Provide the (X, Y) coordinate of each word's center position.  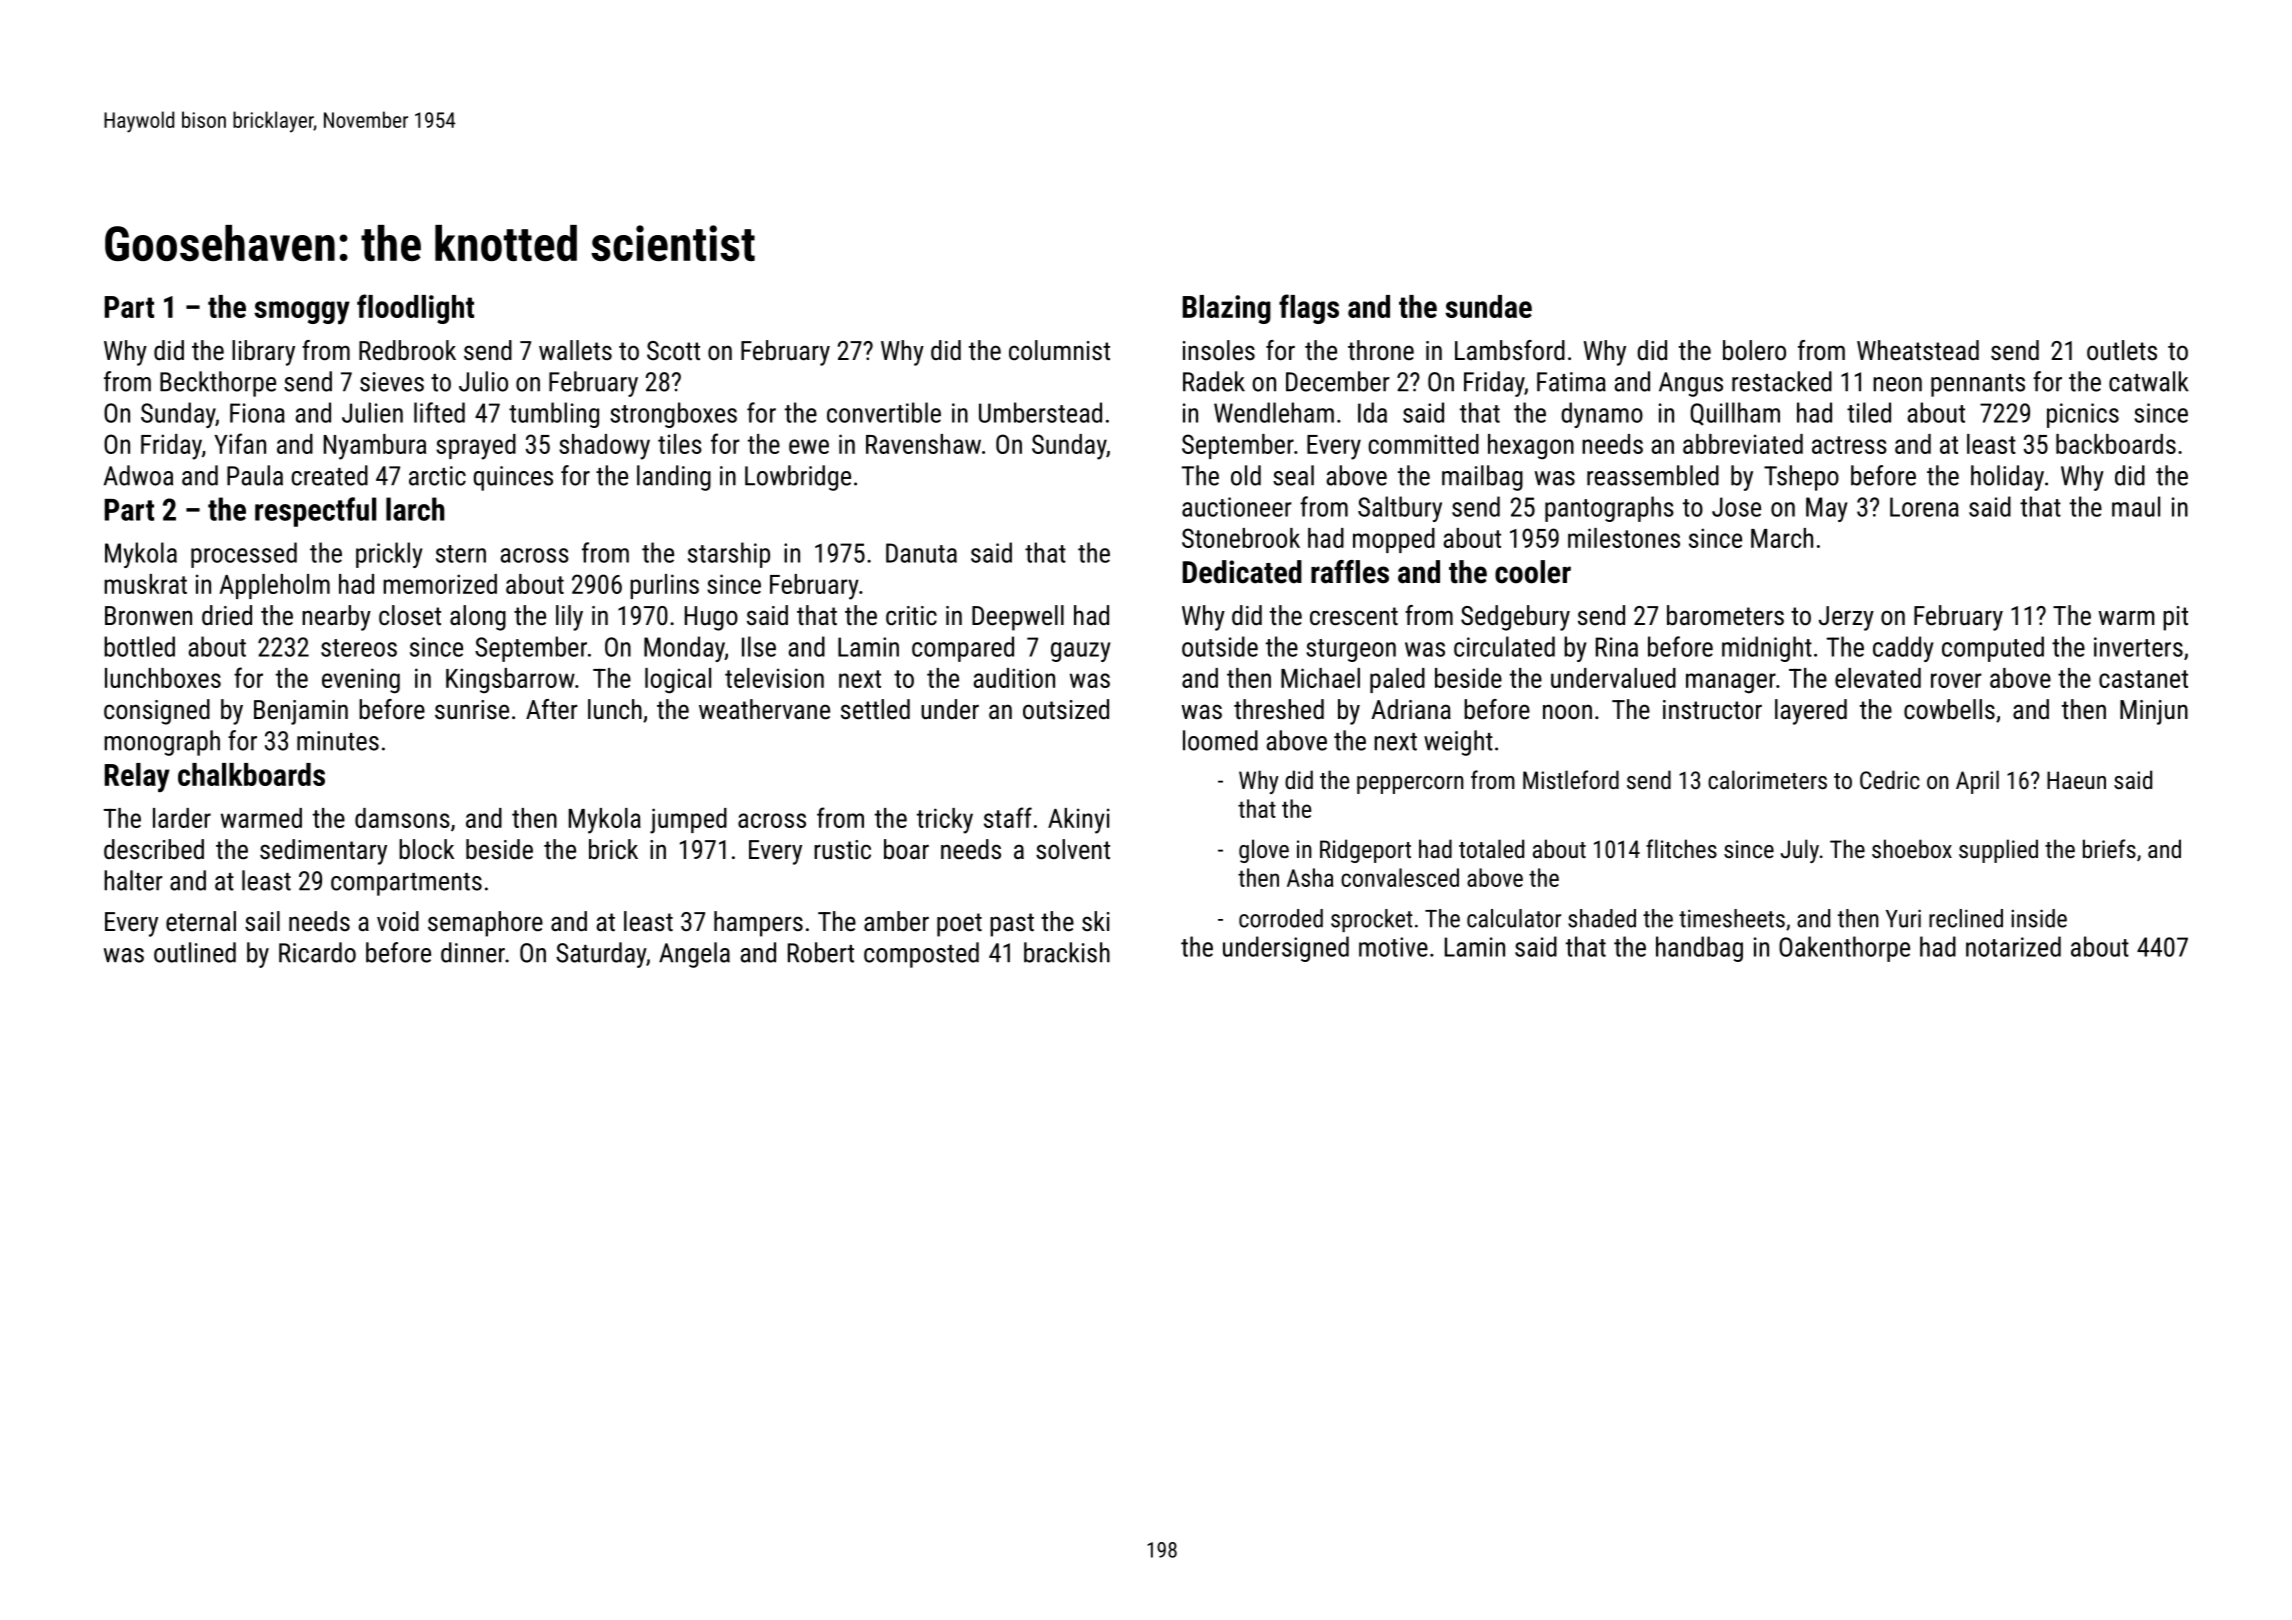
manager (1731, 683)
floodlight (415, 309)
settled (875, 709)
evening (361, 681)
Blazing (1227, 309)
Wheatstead (1918, 350)
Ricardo (317, 952)
